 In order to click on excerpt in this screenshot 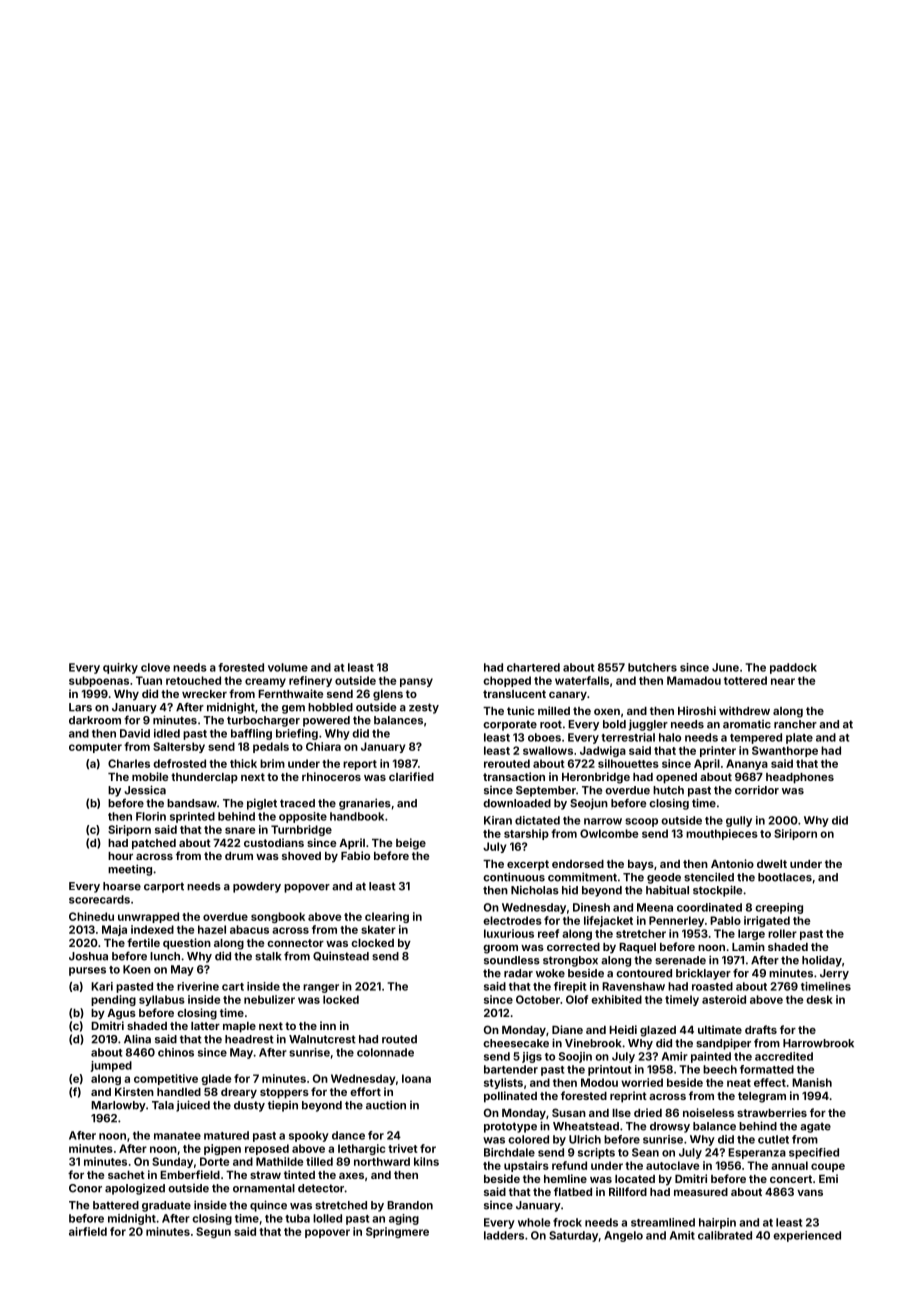, I will do `click(528, 865)`.
